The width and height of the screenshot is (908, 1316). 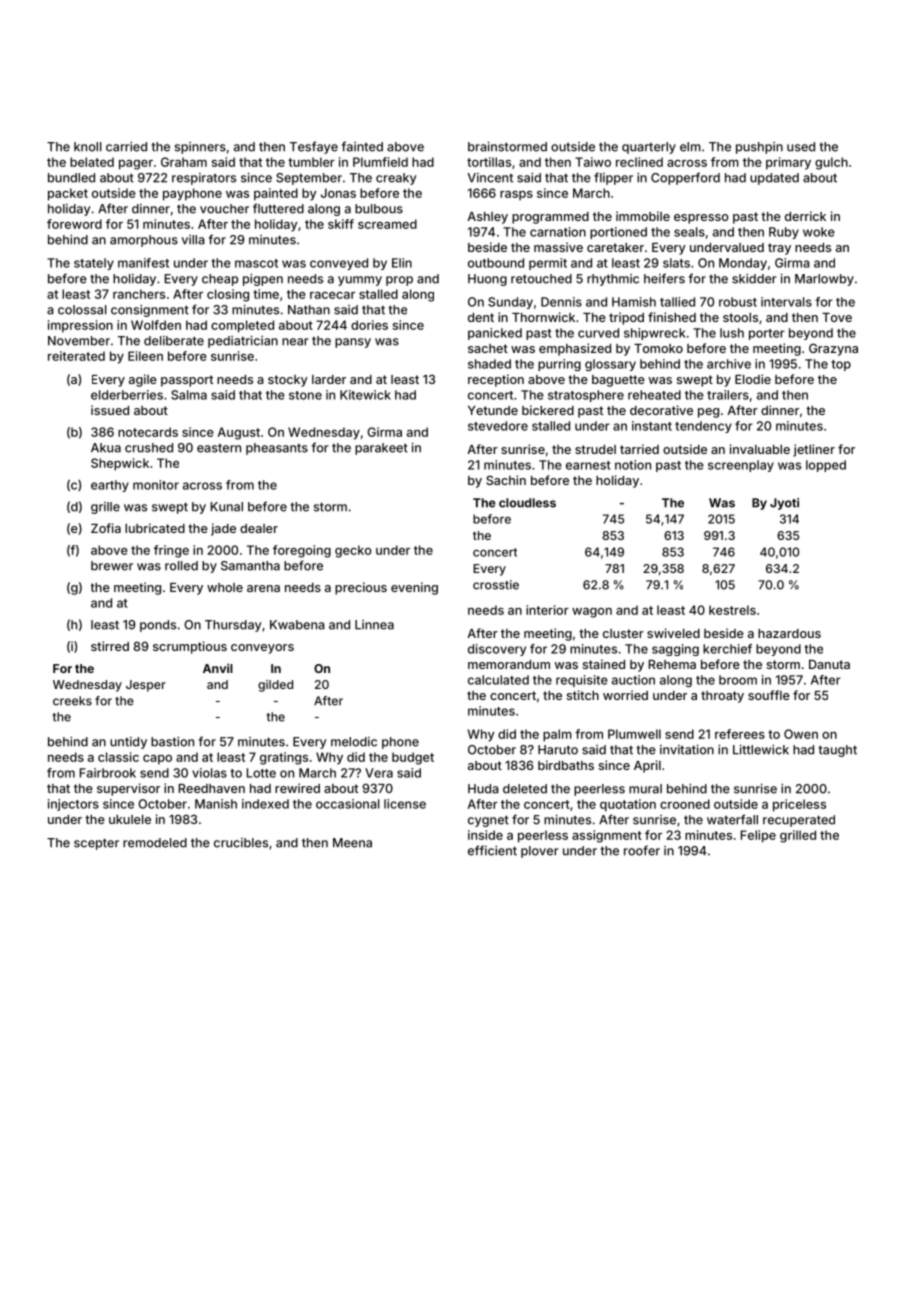 What do you see at coordinates (353, 551) in the screenshot?
I see `gecko` at bounding box center [353, 551].
